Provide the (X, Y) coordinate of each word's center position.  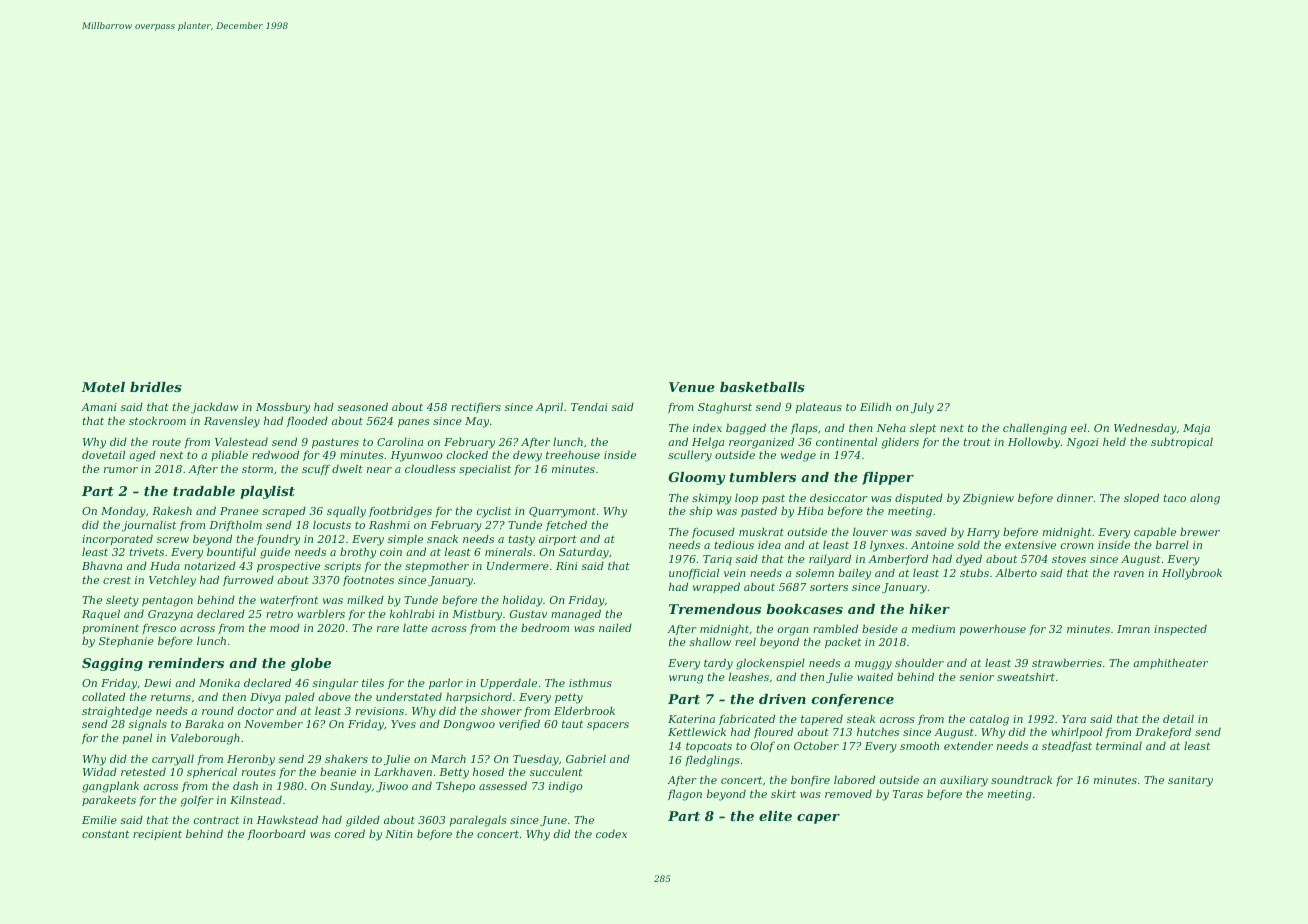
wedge (798, 456)
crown (1077, 546)
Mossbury (283, 408)
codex (611, 833)
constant (105, 834)
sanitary (1190, 781)
